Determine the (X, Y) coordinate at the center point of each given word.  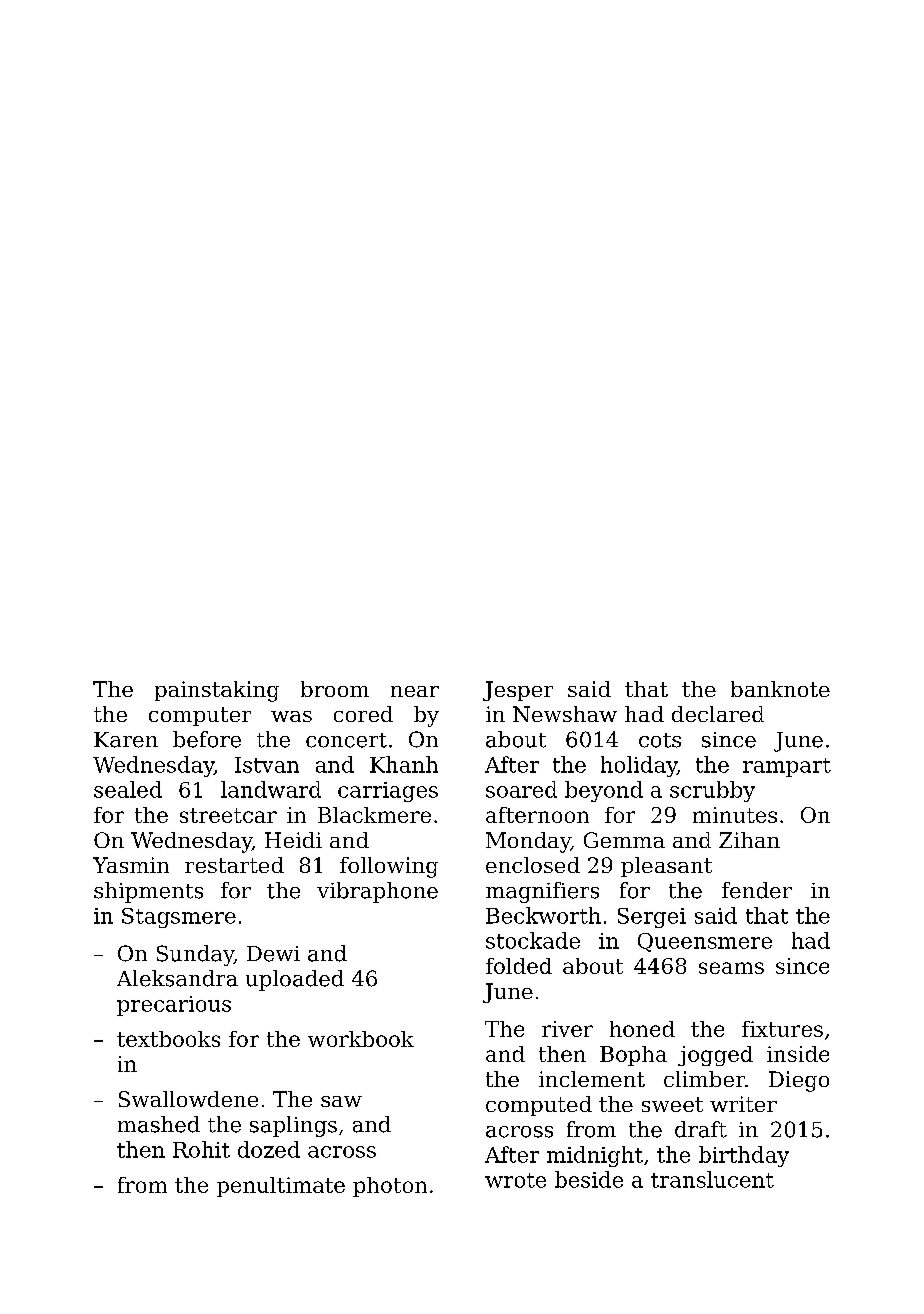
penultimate (281, 1187)
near (415, 691)
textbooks (168, 1039)
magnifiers (542, 892)
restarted (234, 865)
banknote (780, 689)
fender (757, 890)
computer (200, 716)
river (567, 1029)
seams (731, 968)
